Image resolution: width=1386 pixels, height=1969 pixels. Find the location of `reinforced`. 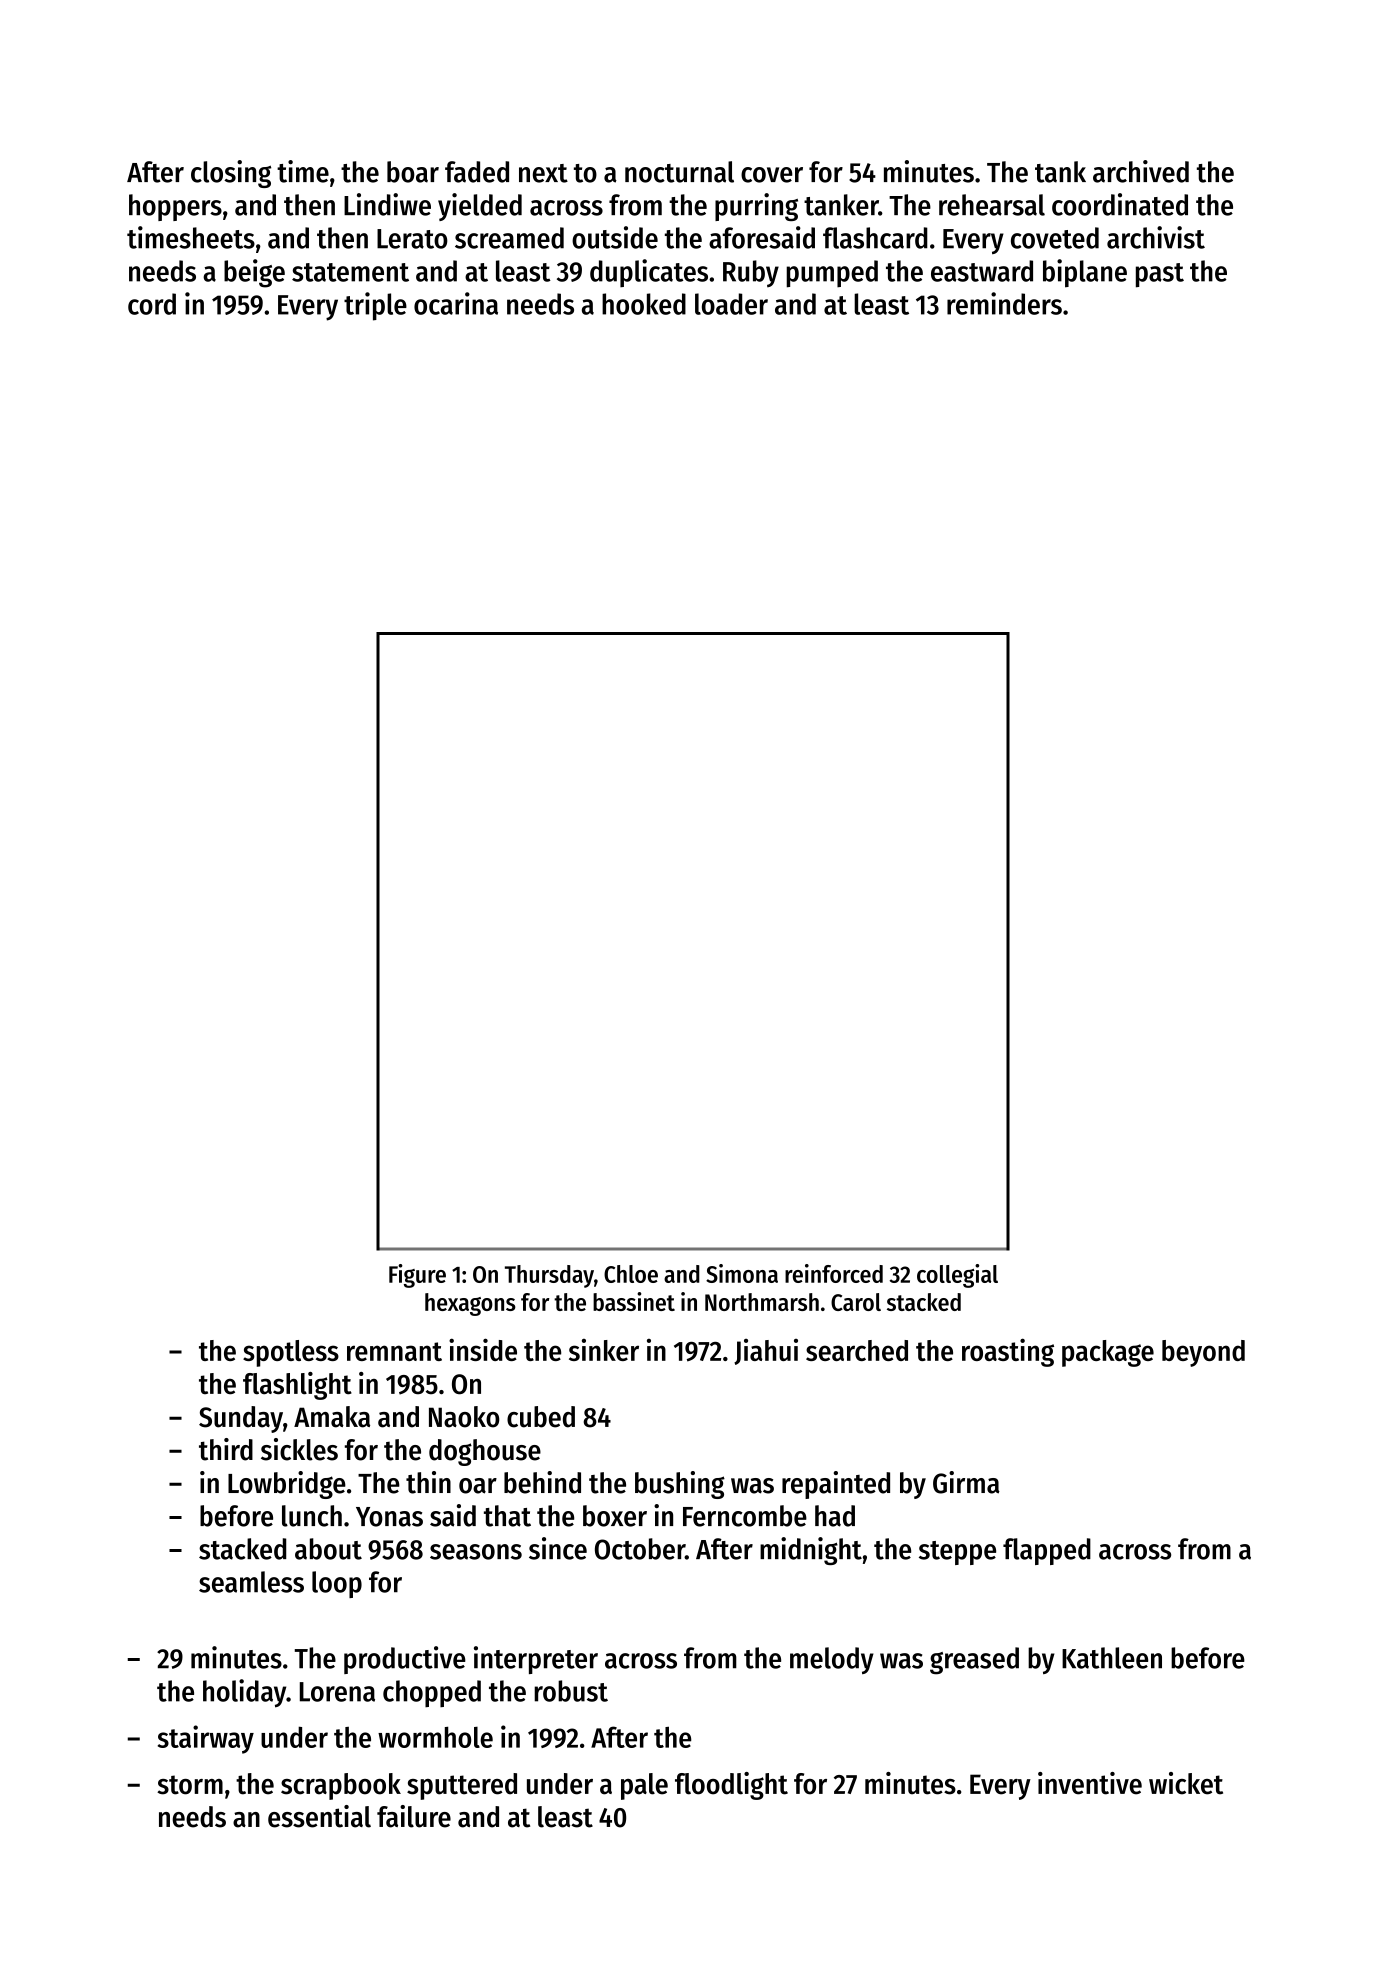

reinforced is located at coordinates (834, 1273).
